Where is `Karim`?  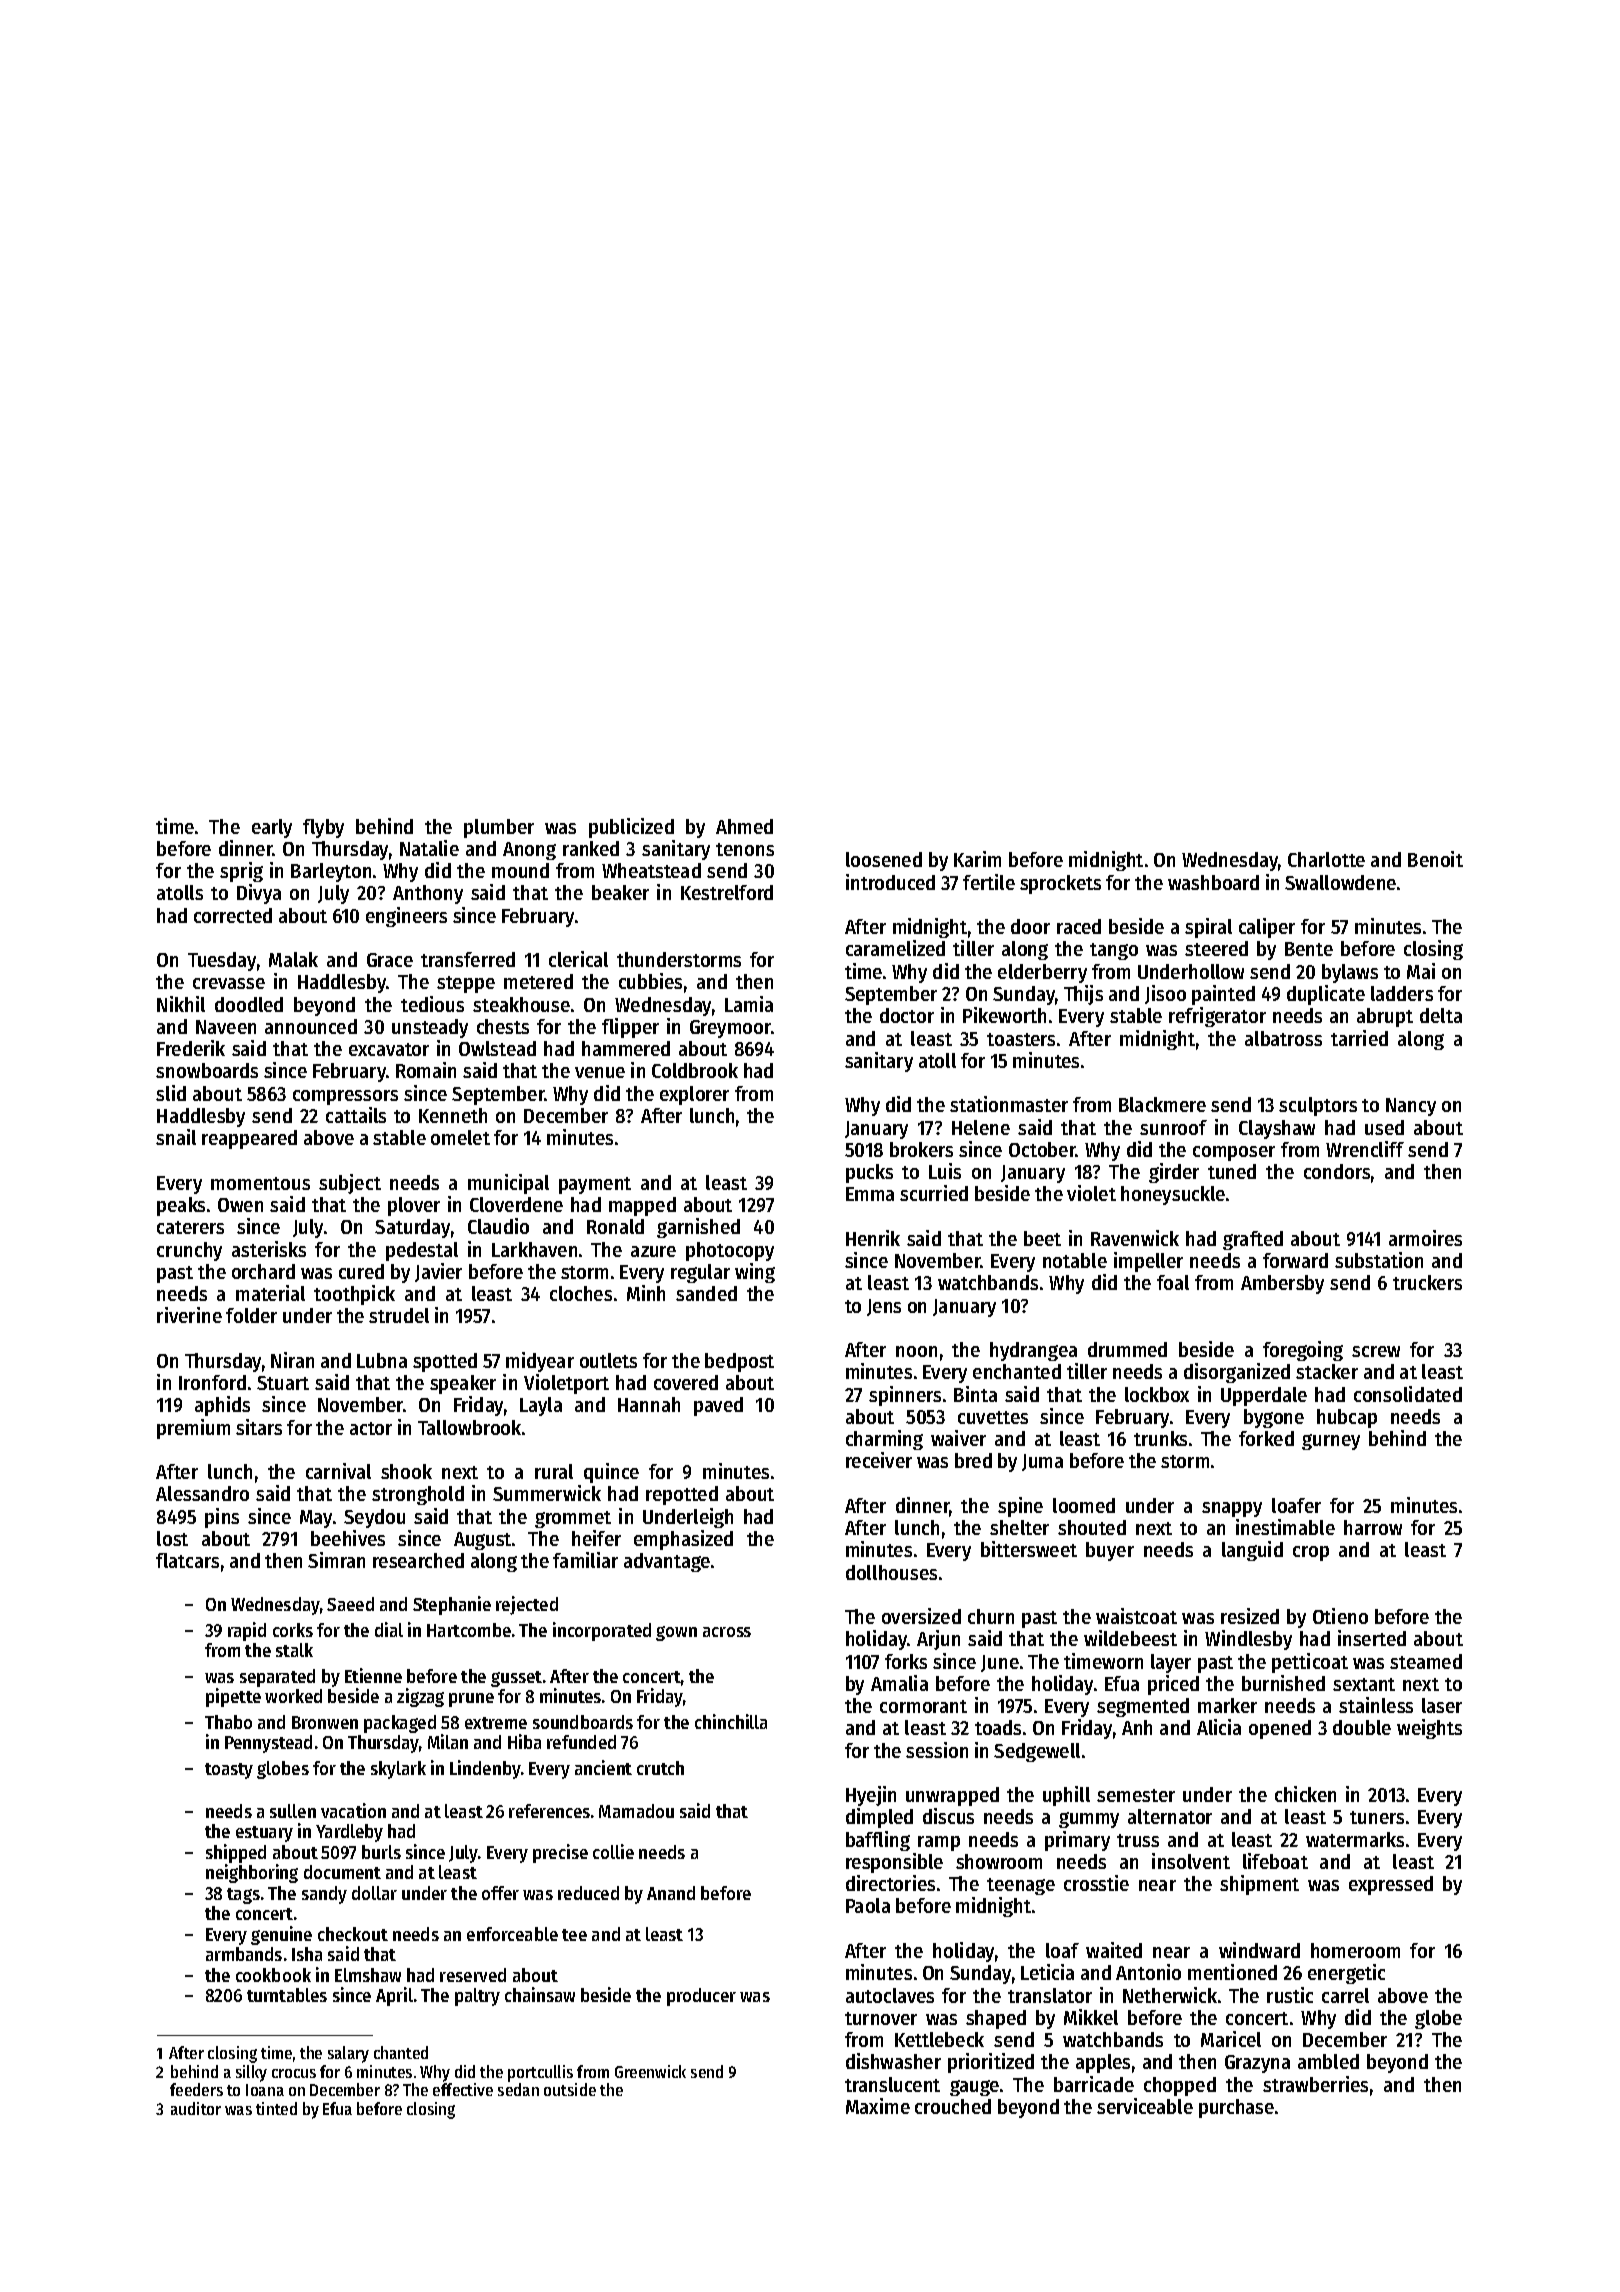 Karim is located at coordinates (977, 859).
